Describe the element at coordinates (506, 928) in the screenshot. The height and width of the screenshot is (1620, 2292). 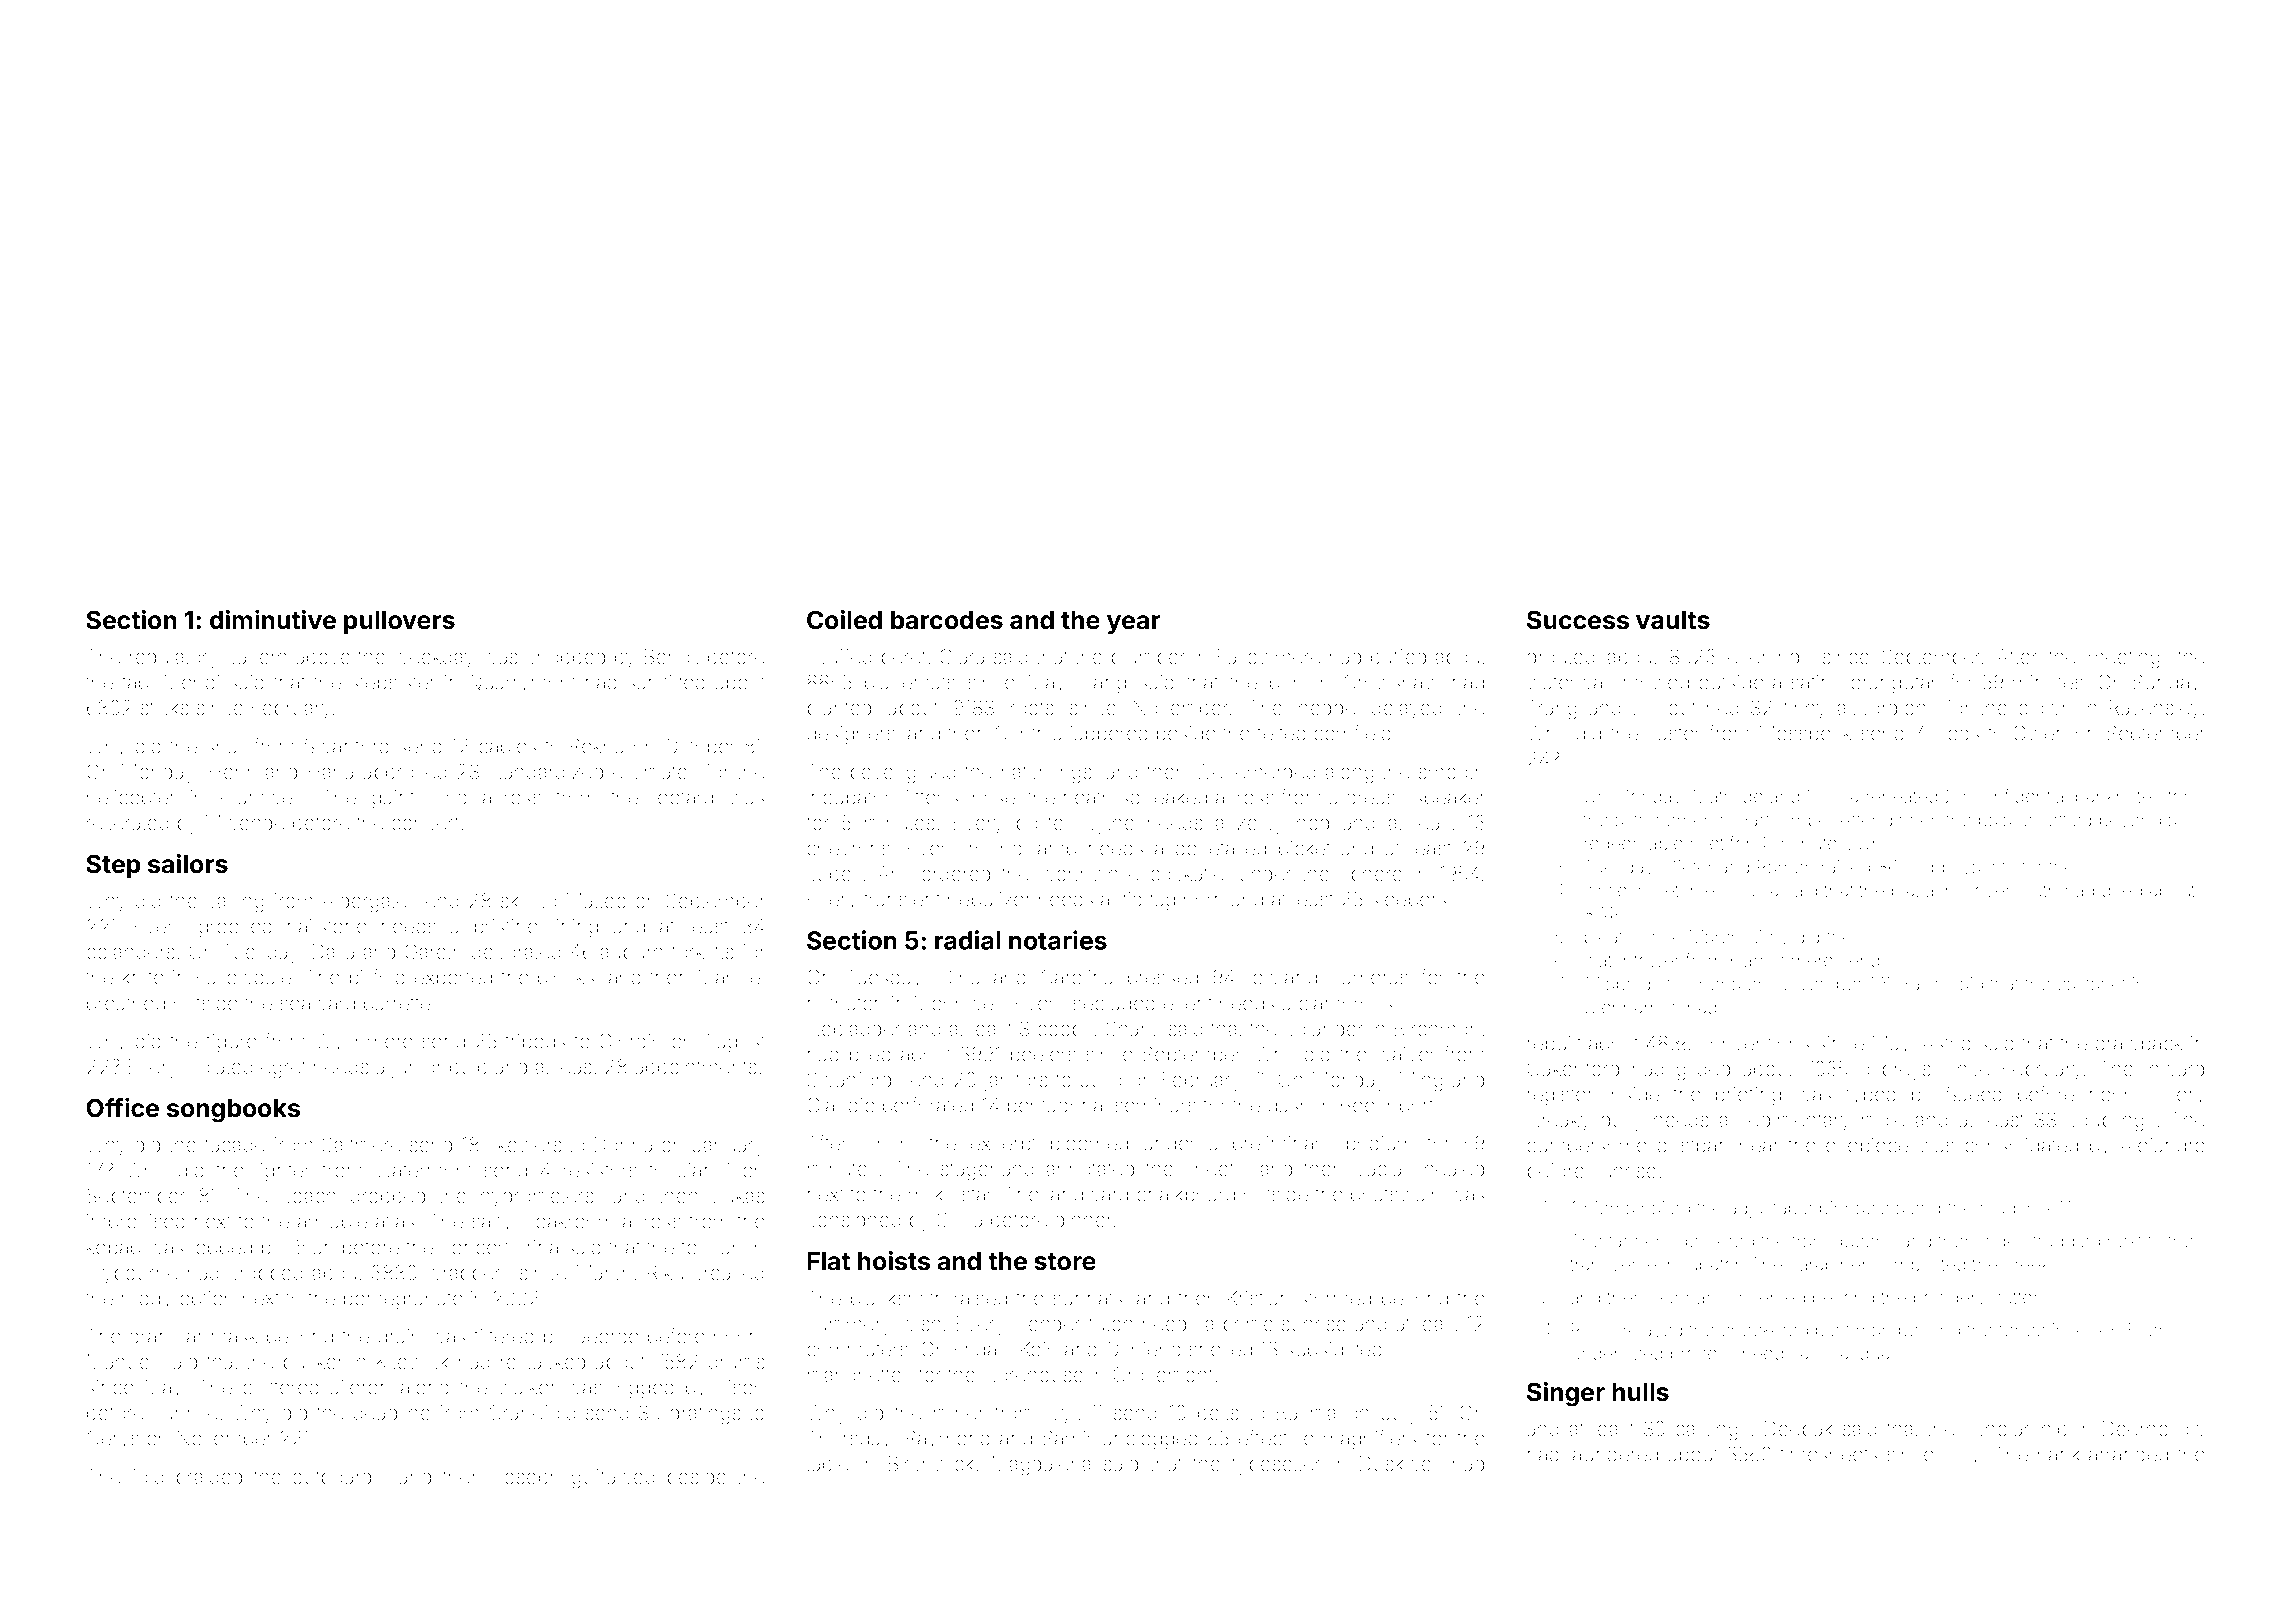
I see `pristine` at that location.
